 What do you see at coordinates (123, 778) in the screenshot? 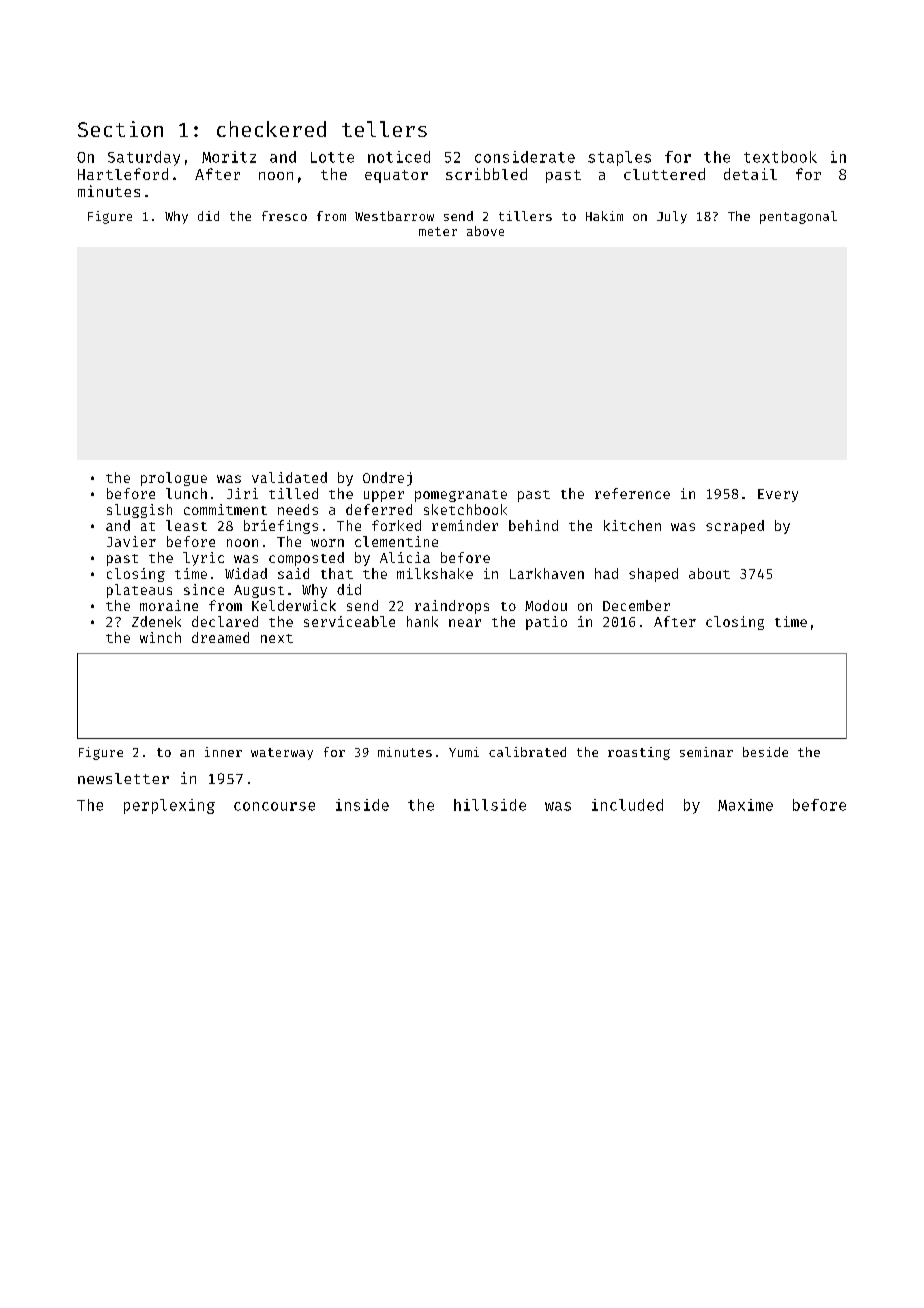
I see `newsletter` at bounding box center [123, 778].
